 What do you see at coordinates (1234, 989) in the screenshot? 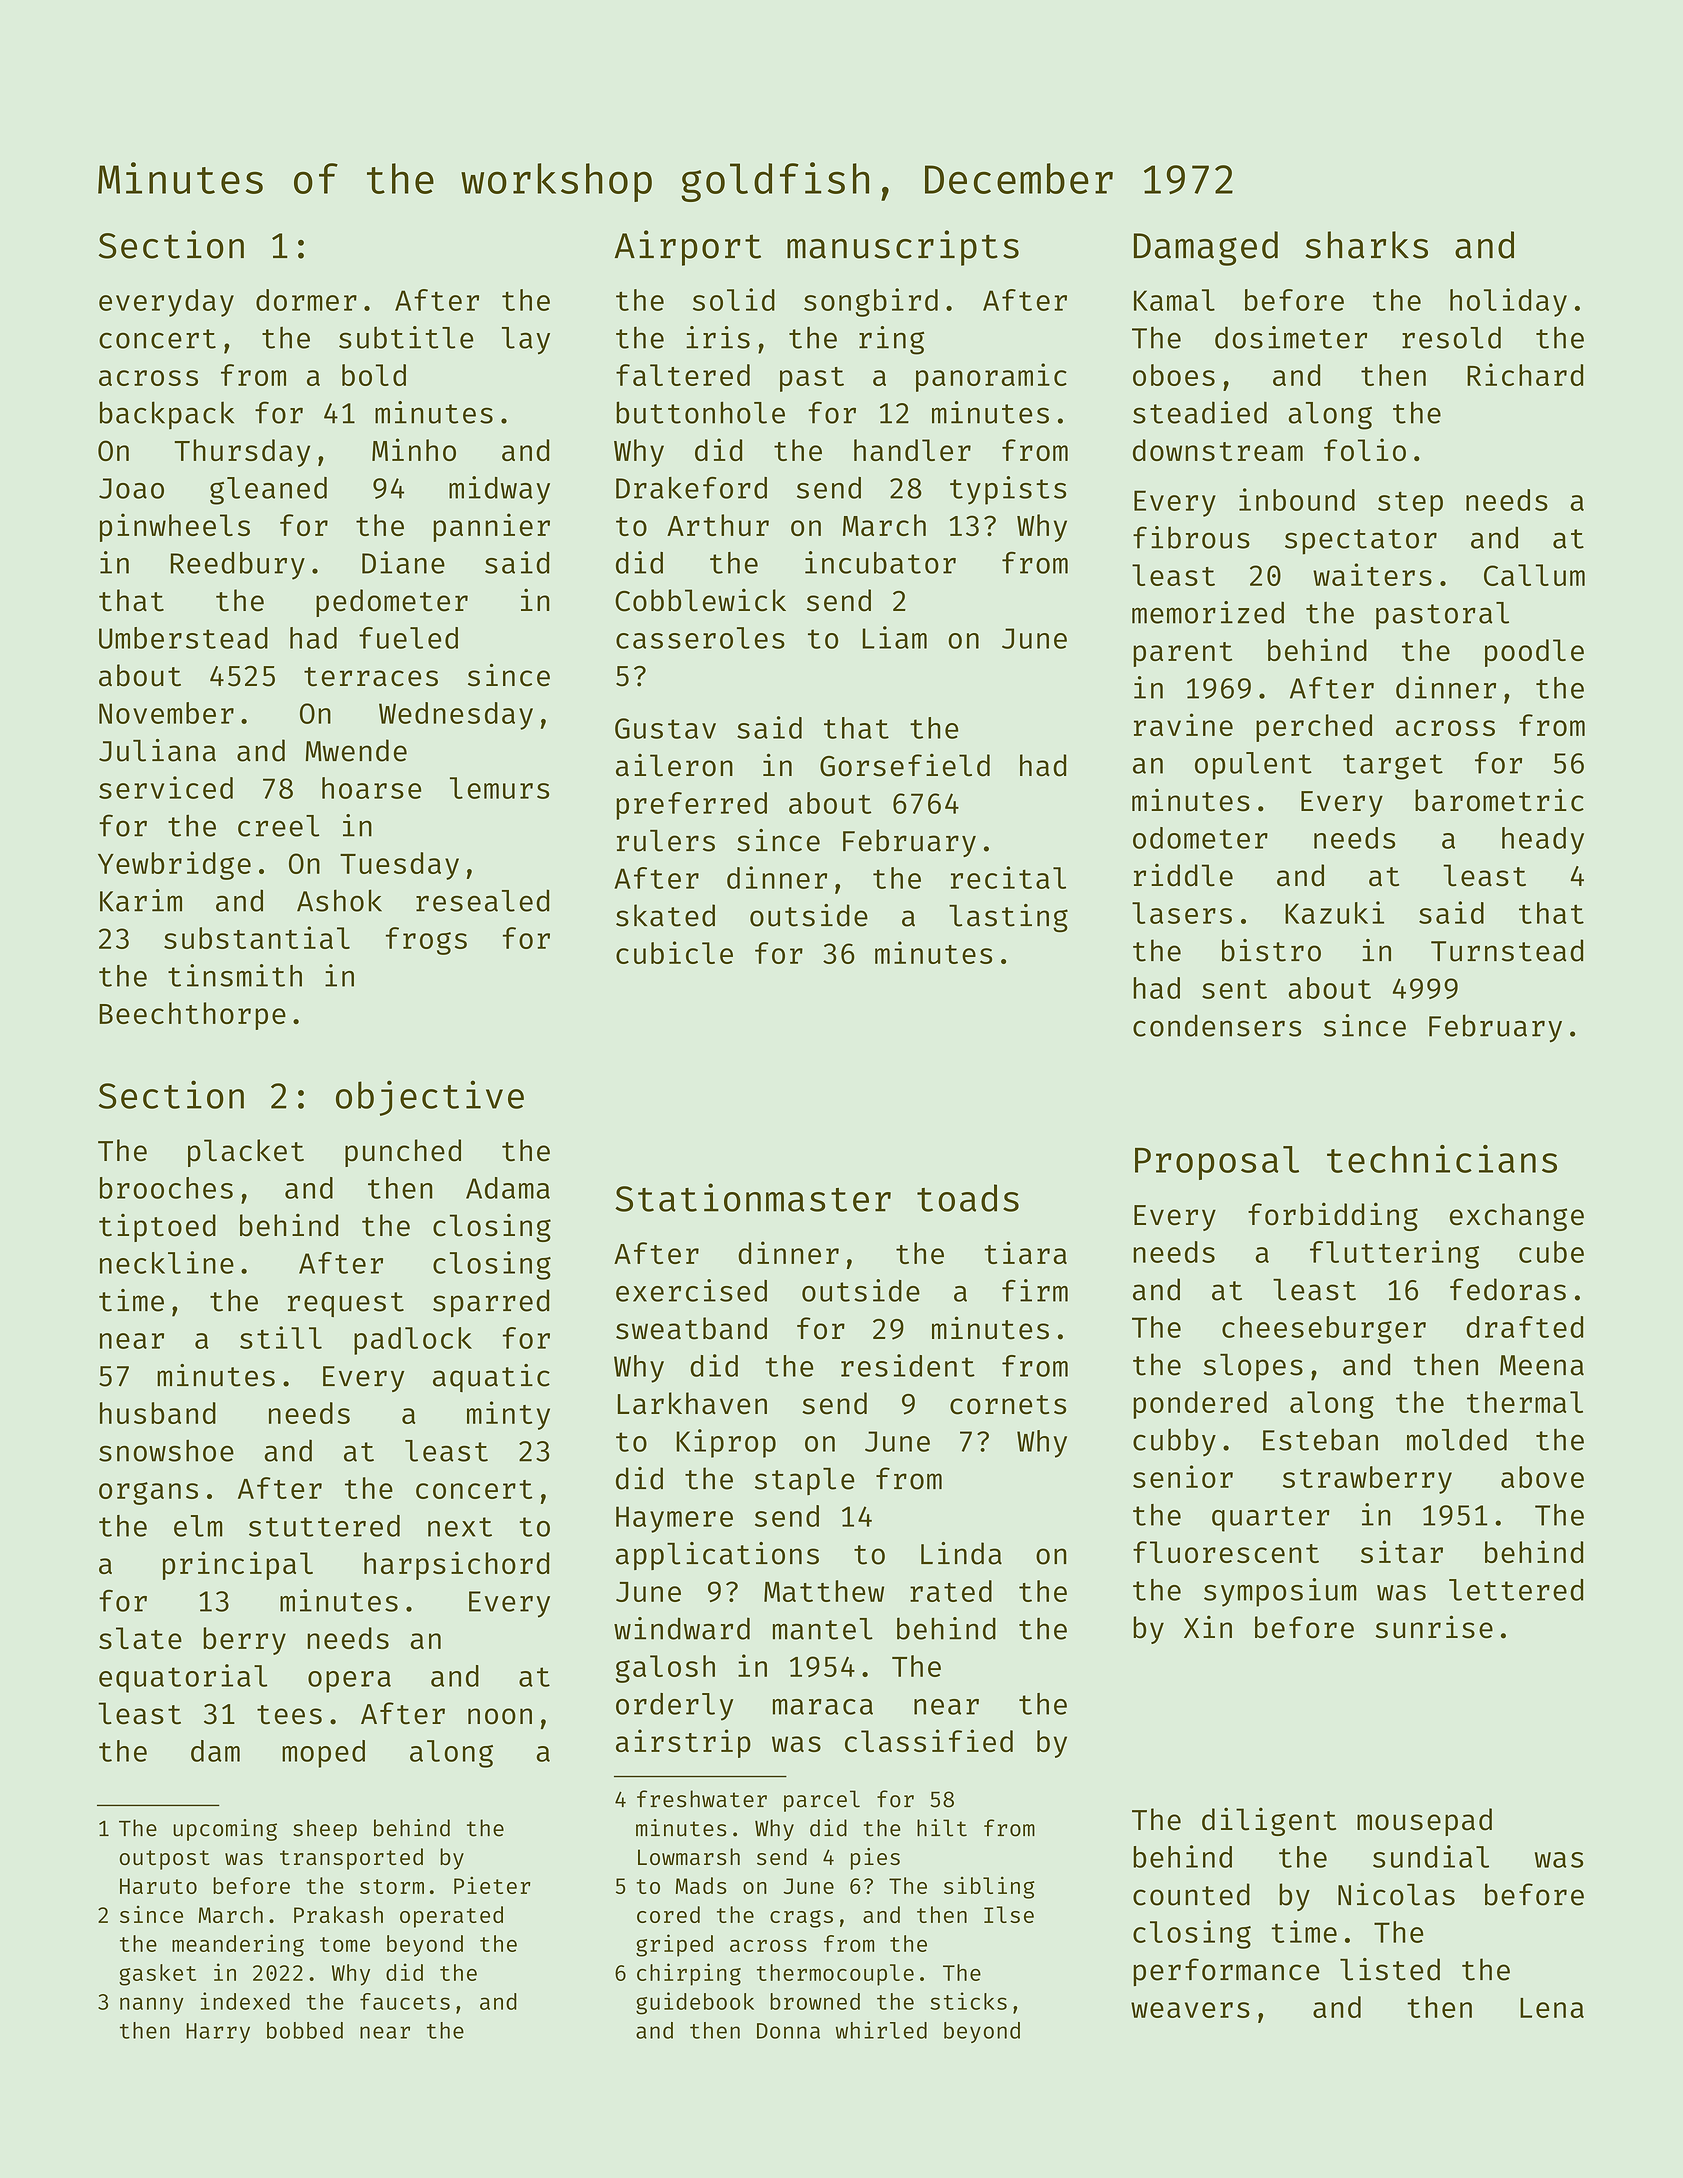
I see `sent` at bounding box center [1234, 989].
